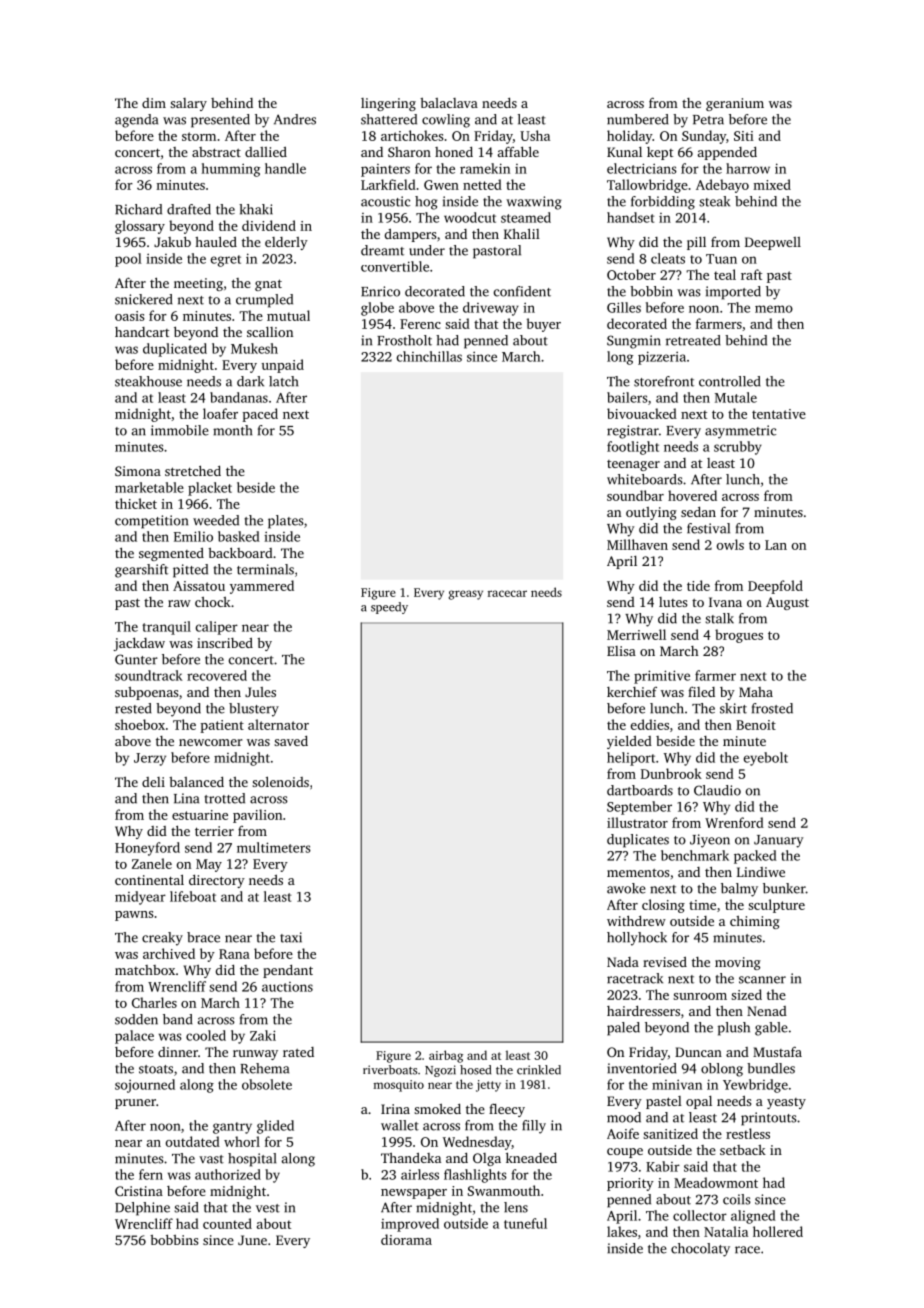  I want to click on Merriwell, so click(636, 634).
